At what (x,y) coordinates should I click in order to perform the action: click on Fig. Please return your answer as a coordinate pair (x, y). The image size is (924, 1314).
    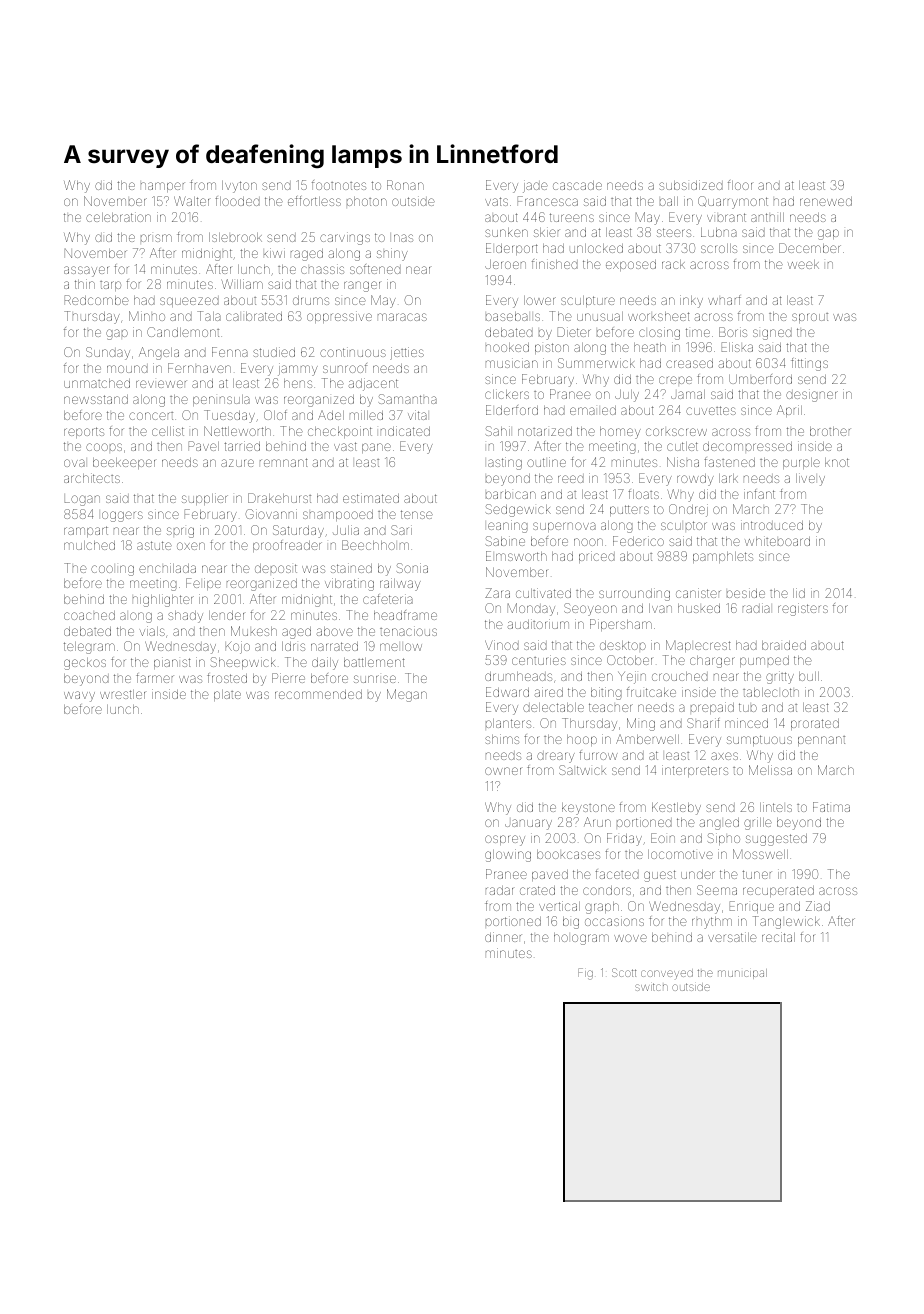
    Looking at the image, I should click on (585, 974).
